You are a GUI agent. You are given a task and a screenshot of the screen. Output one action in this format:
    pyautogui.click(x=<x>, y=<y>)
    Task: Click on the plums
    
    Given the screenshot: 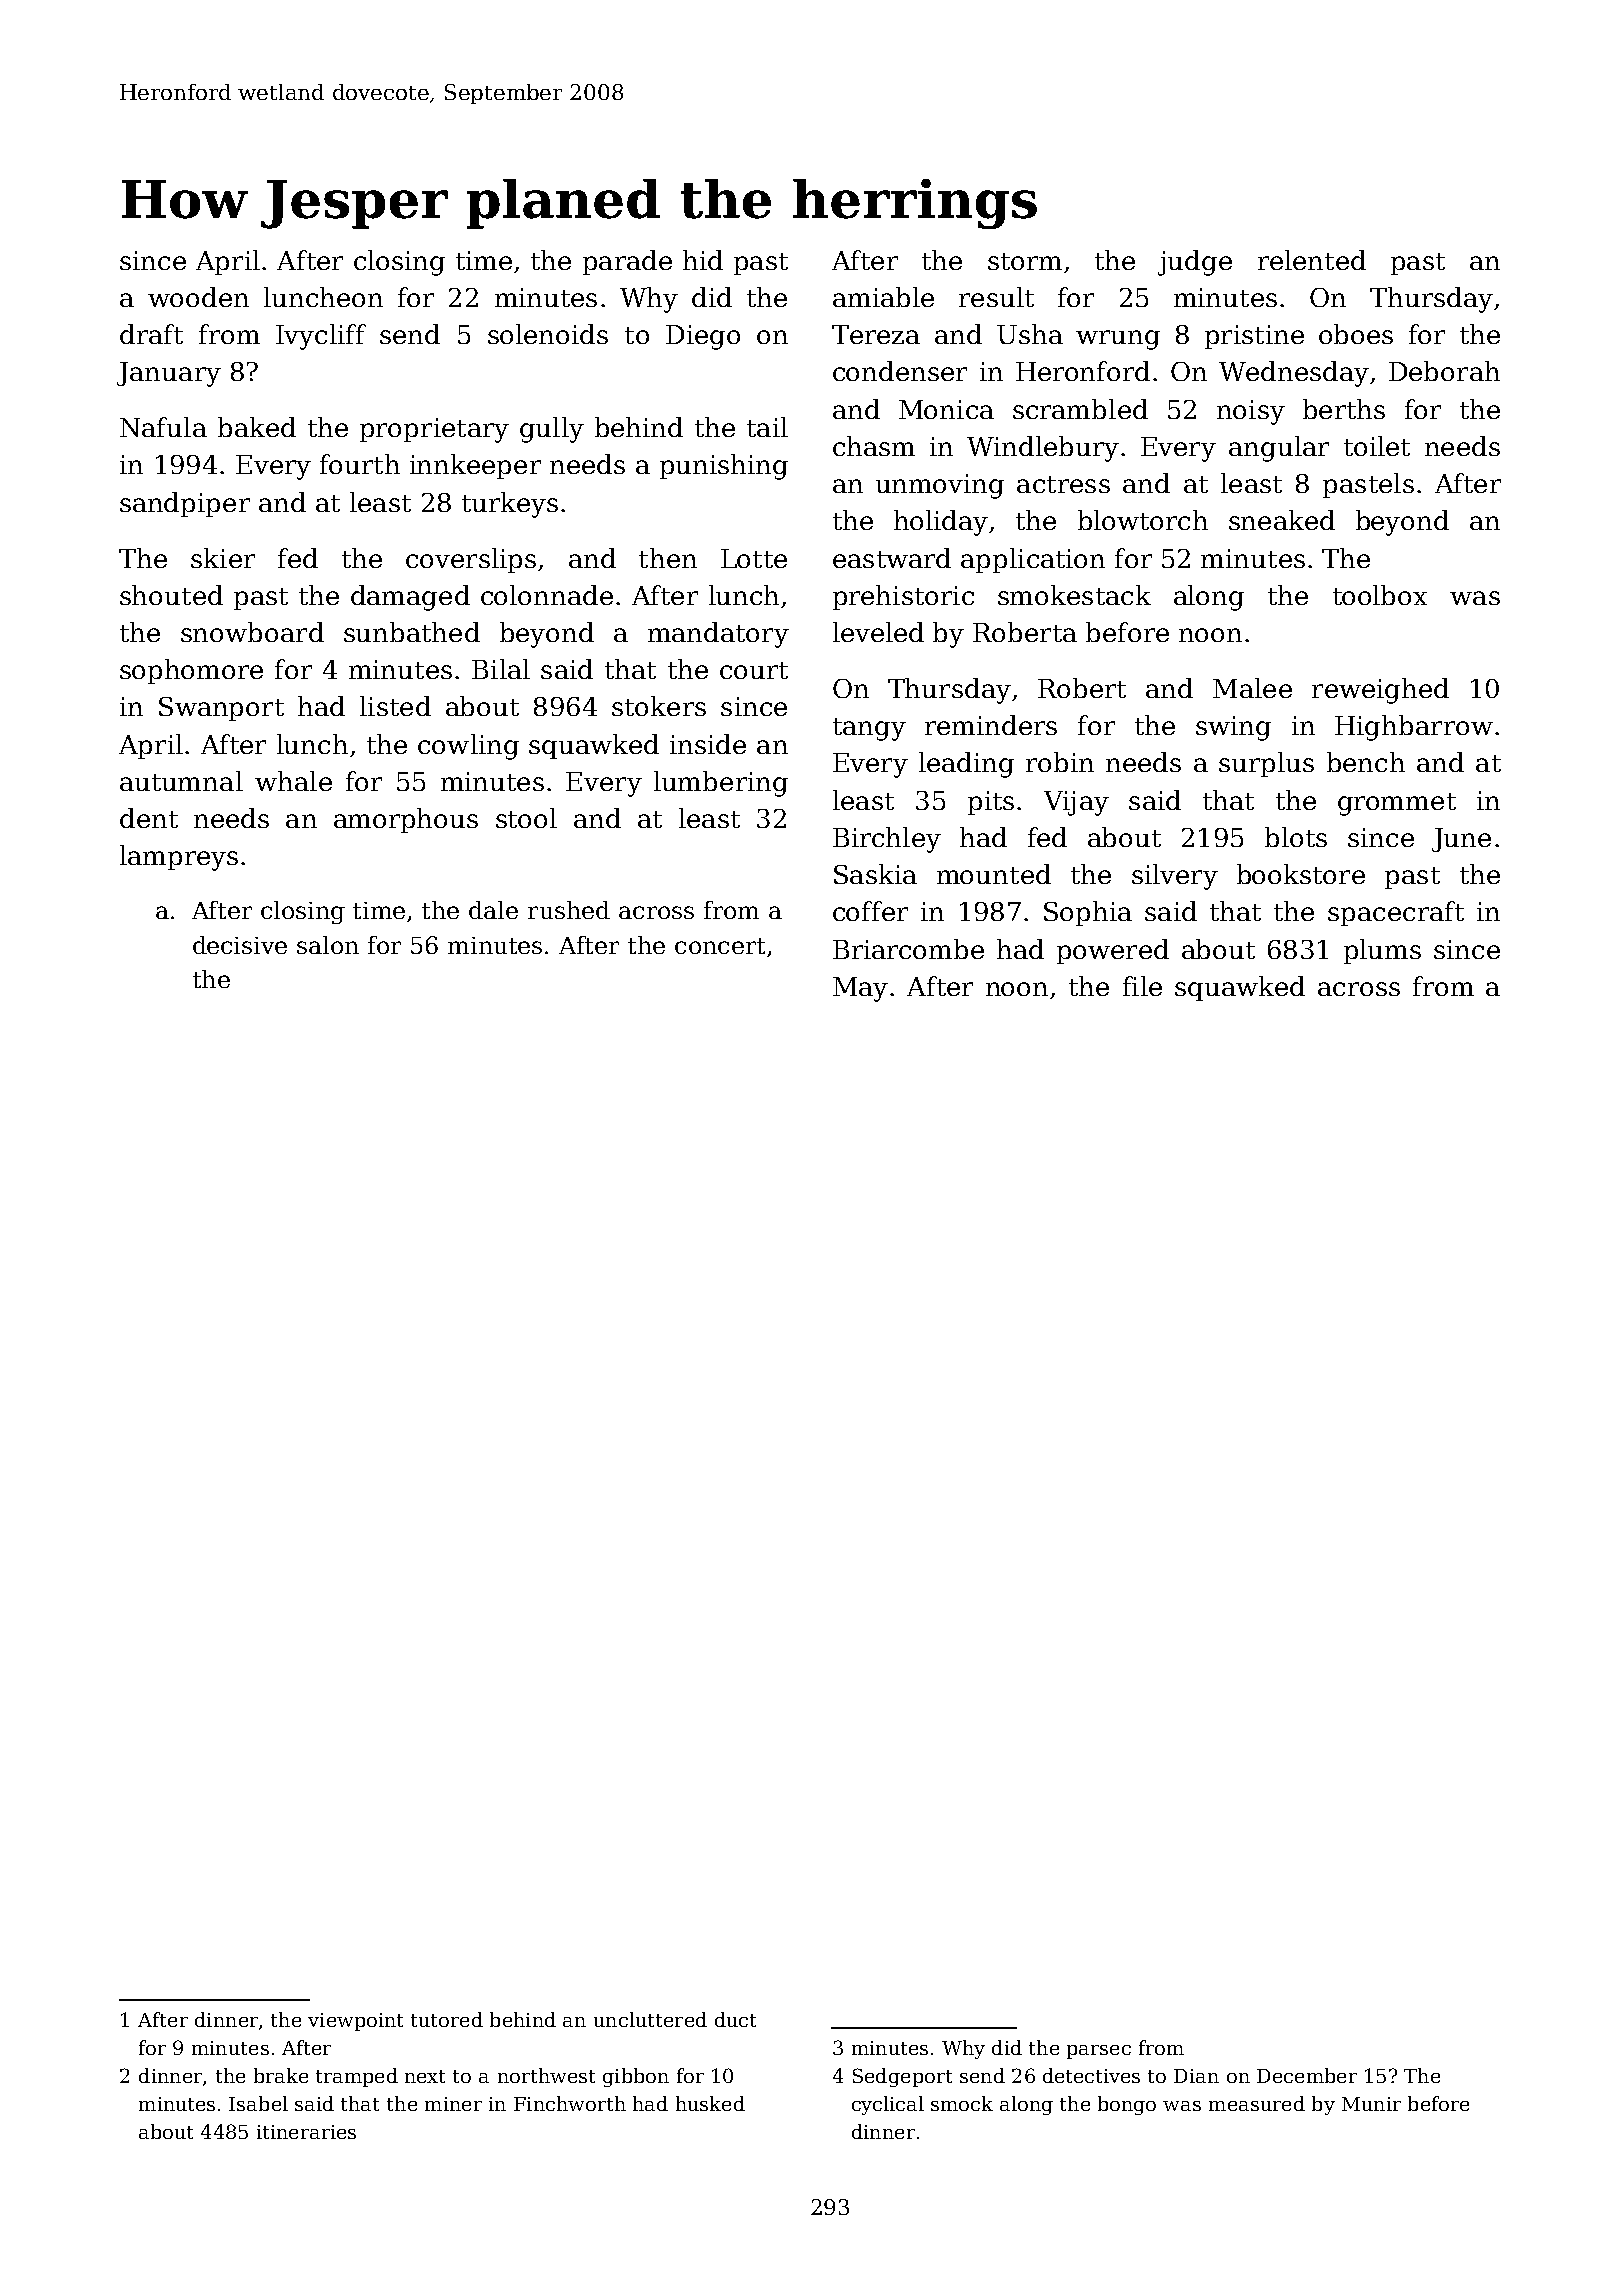 What is the action you would take?
    pyautogui.click(x=1382, y=951)
